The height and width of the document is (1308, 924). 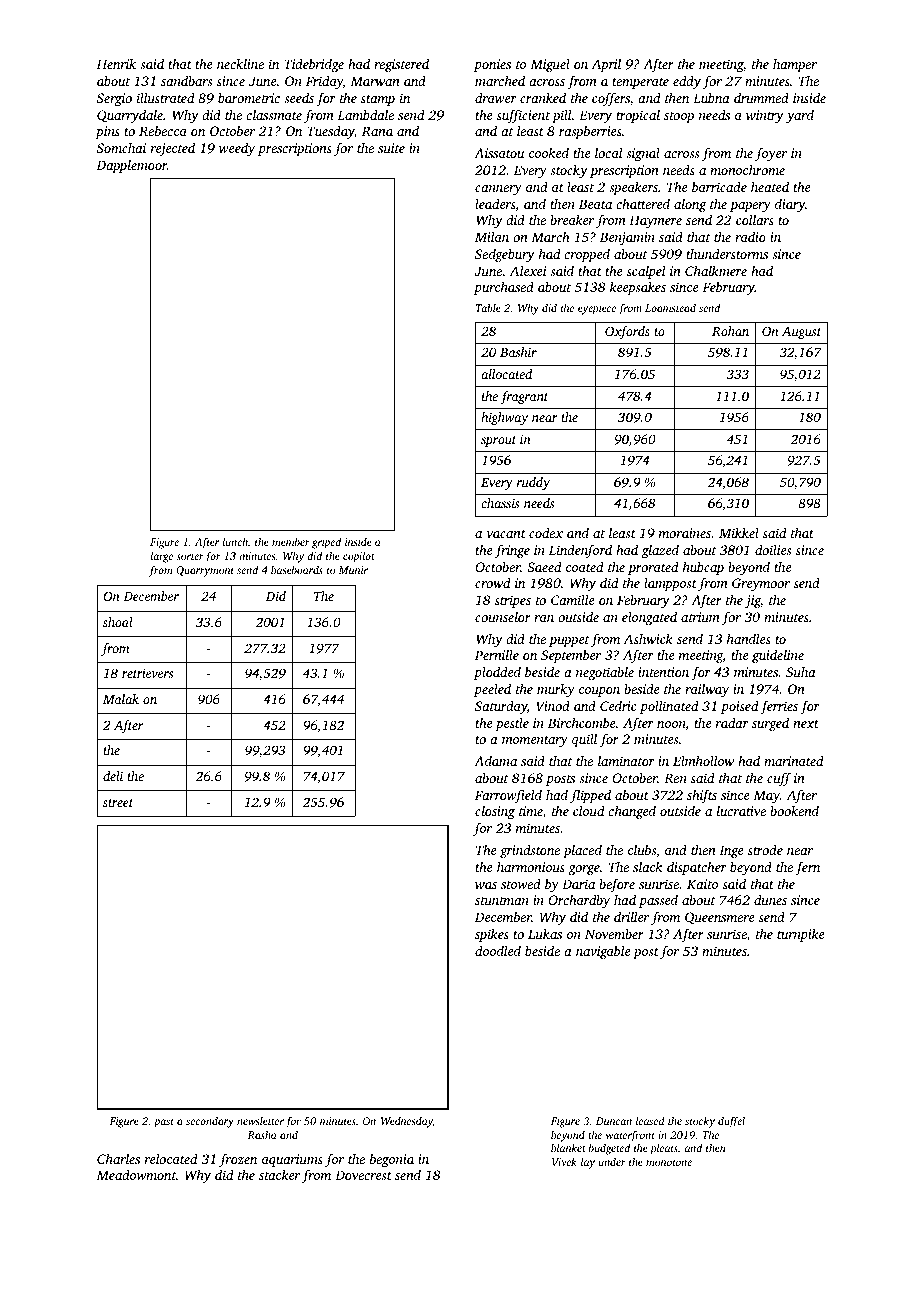 I want to click on baseboards, so click(x=297, y=569).
